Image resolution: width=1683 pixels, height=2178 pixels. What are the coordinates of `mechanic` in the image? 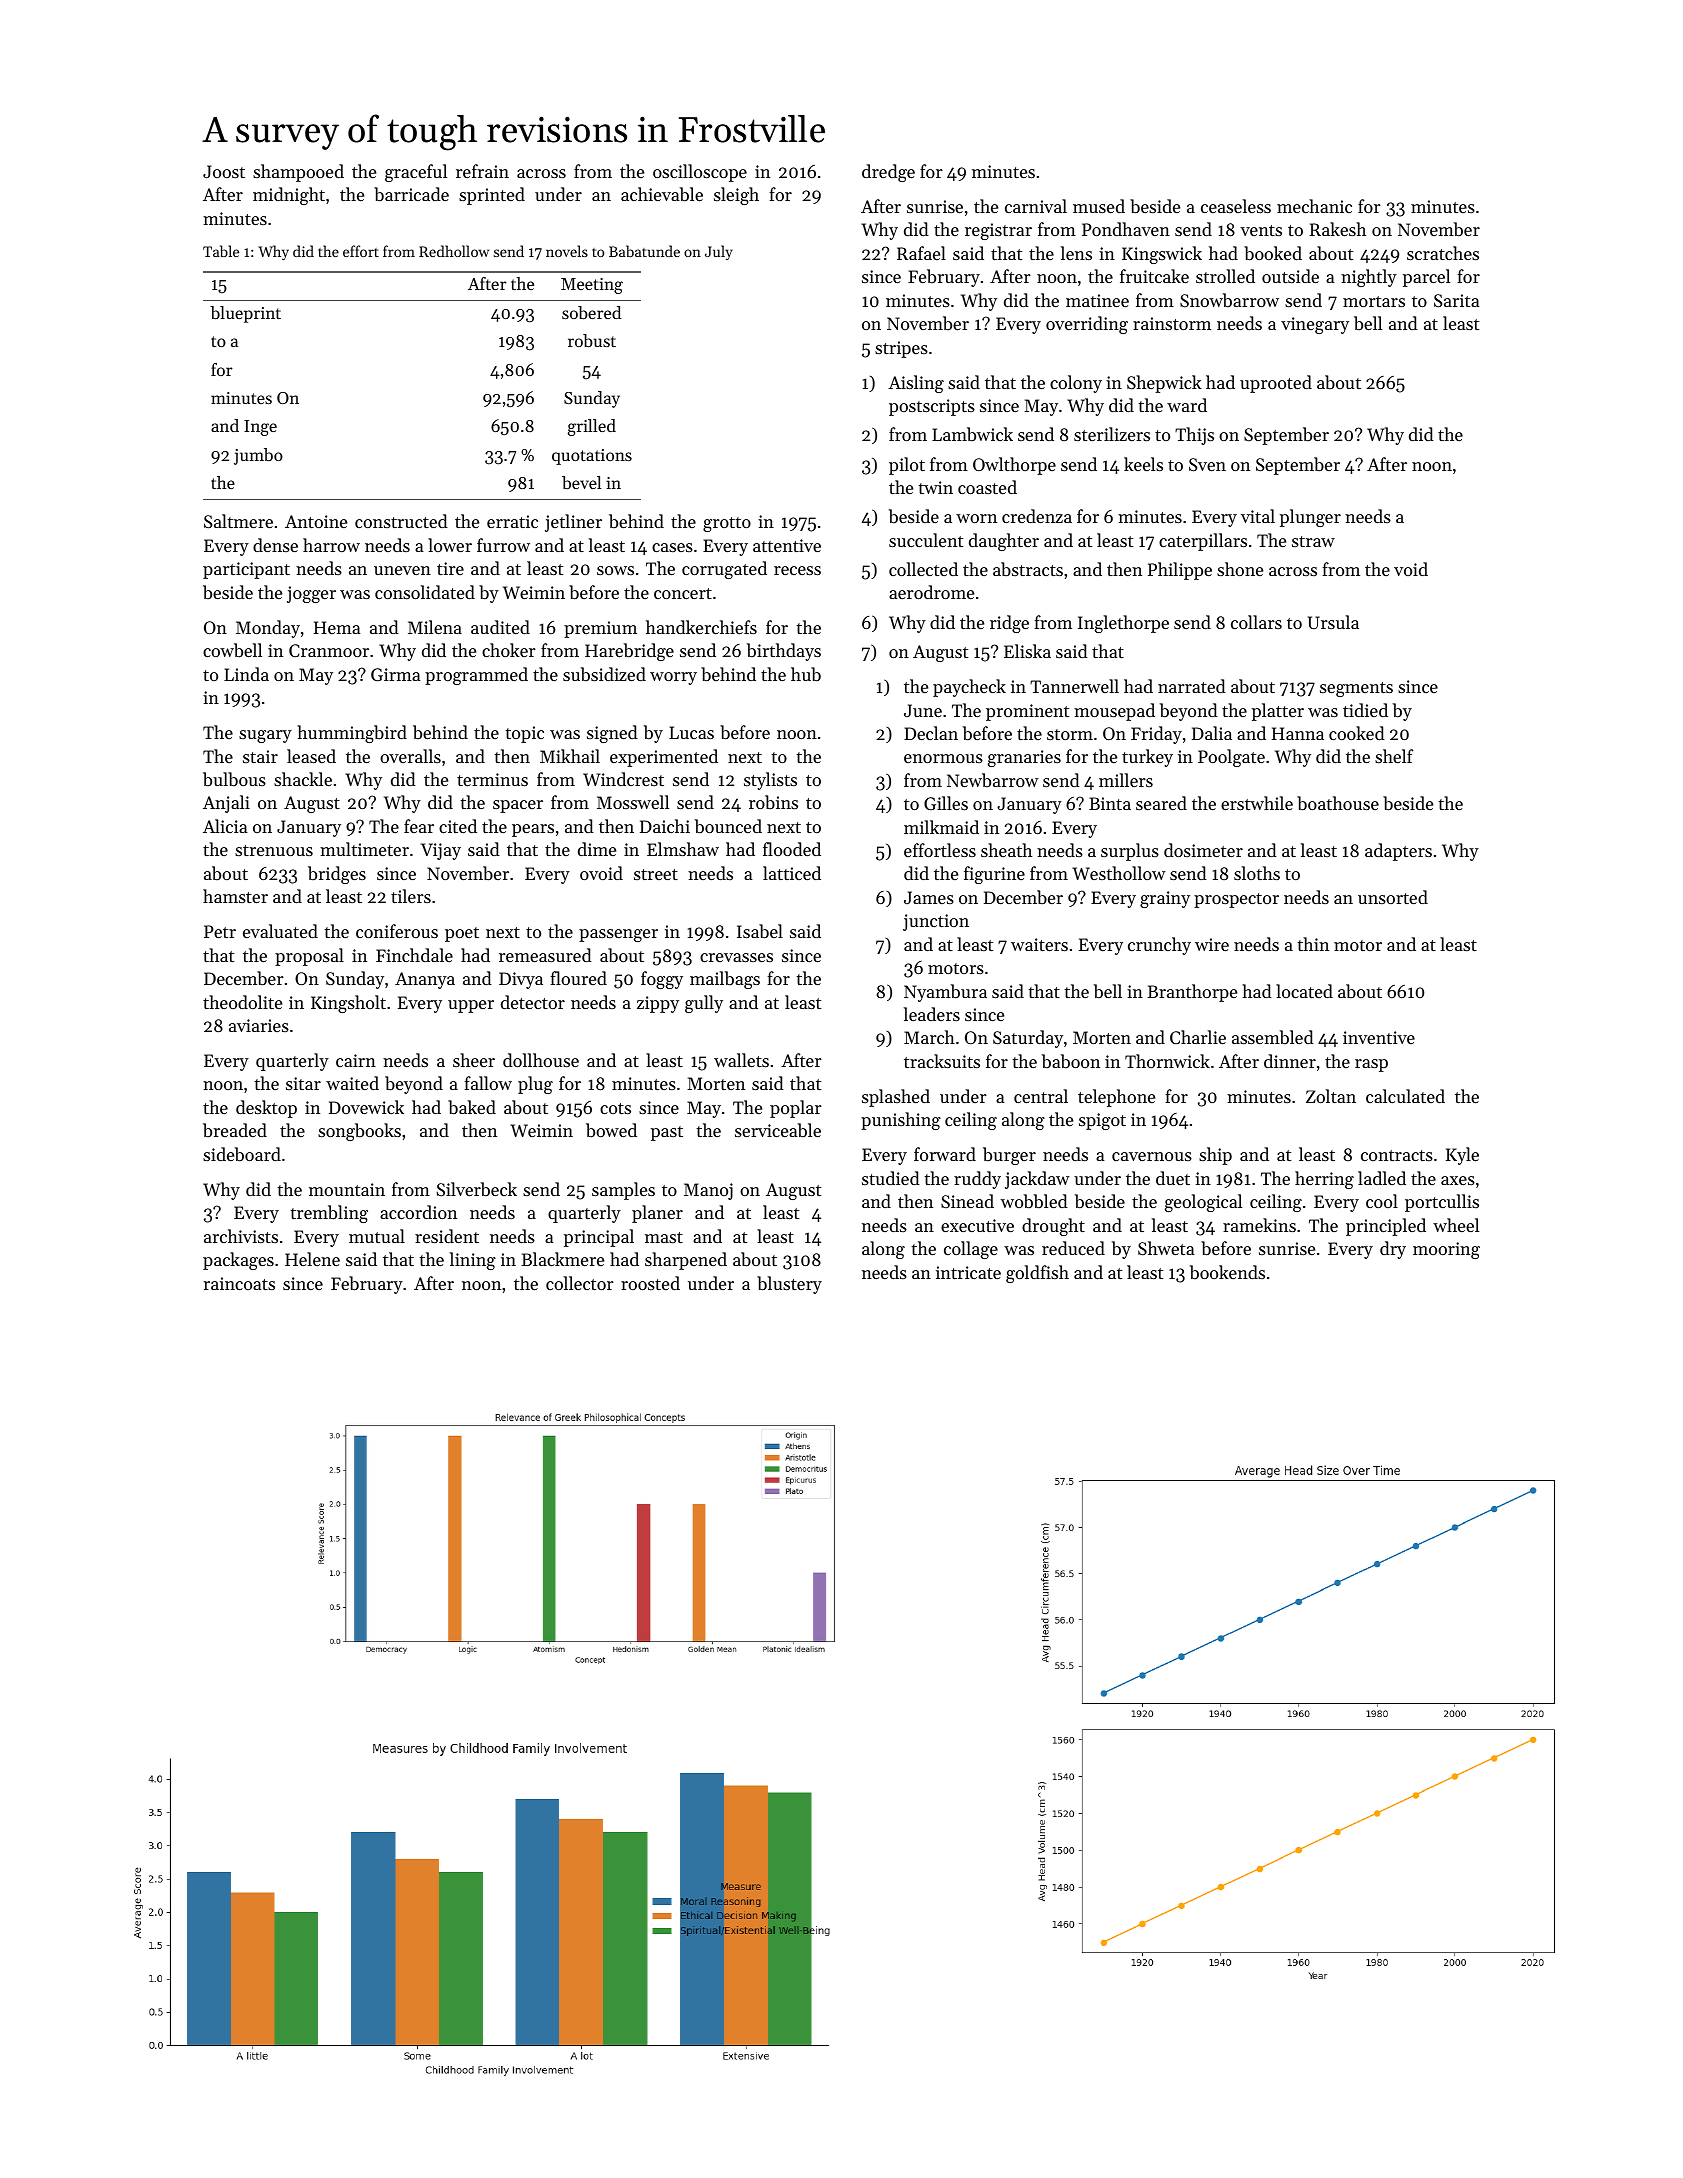 It's located at (1314, 206).
